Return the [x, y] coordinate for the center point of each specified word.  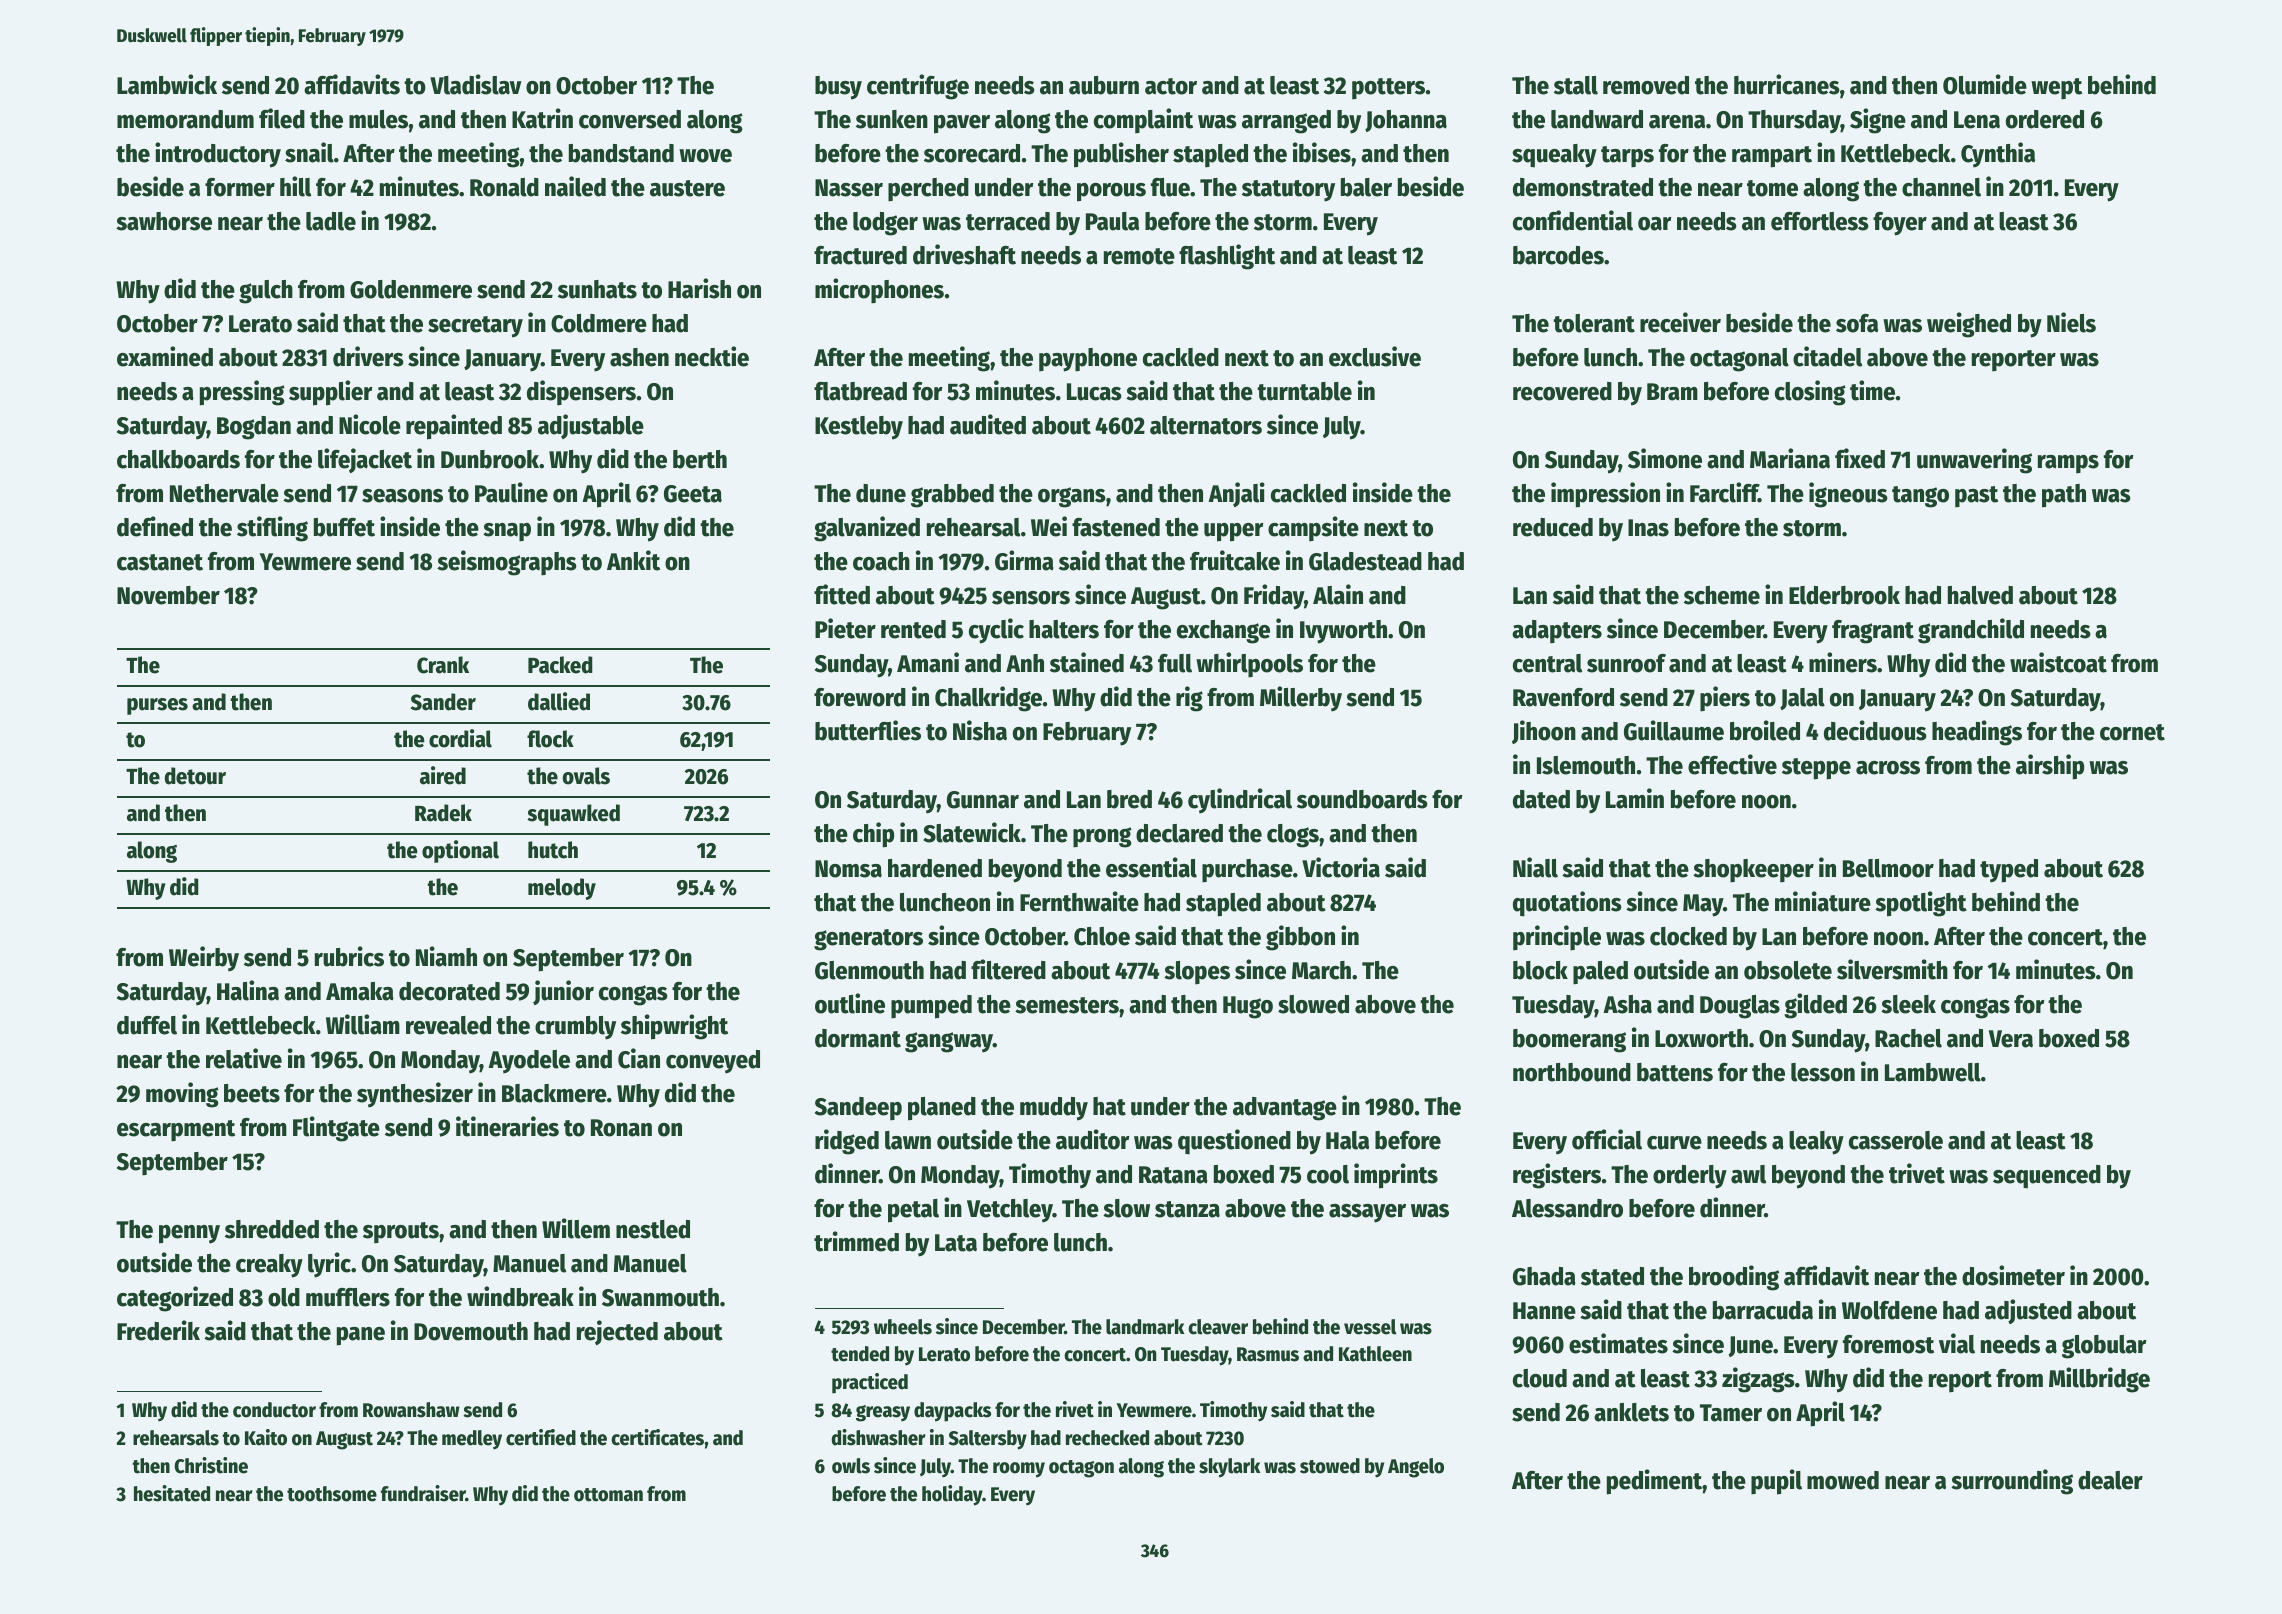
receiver [1680, 322]
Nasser [849, 188]
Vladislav [475, 84]
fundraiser [423, 1493]
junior [563, 992]
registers [1557, 1176]
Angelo [1416, 1468]
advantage [1285, 1109]
